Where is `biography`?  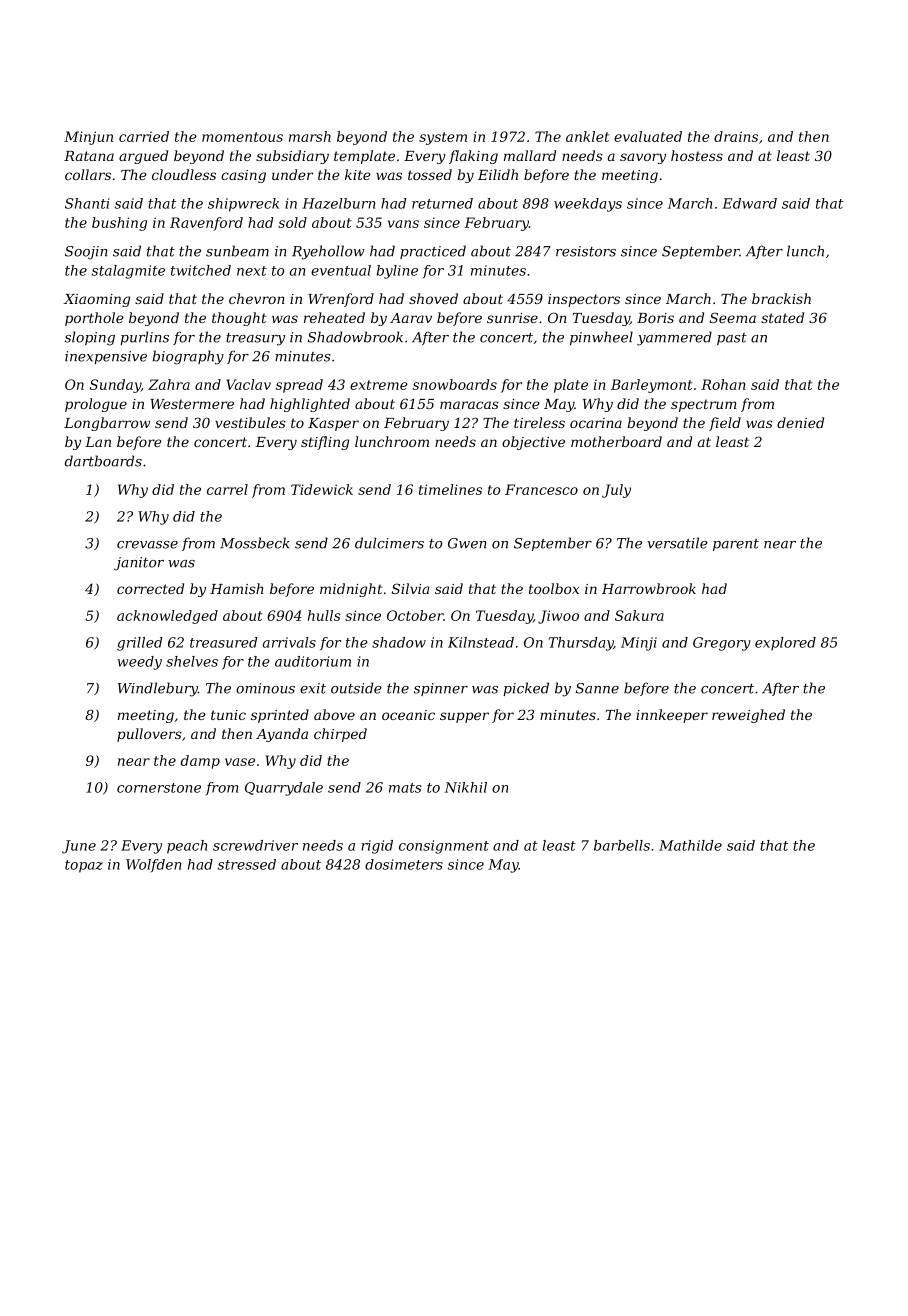
biography is located at coordinates (188, 357).
